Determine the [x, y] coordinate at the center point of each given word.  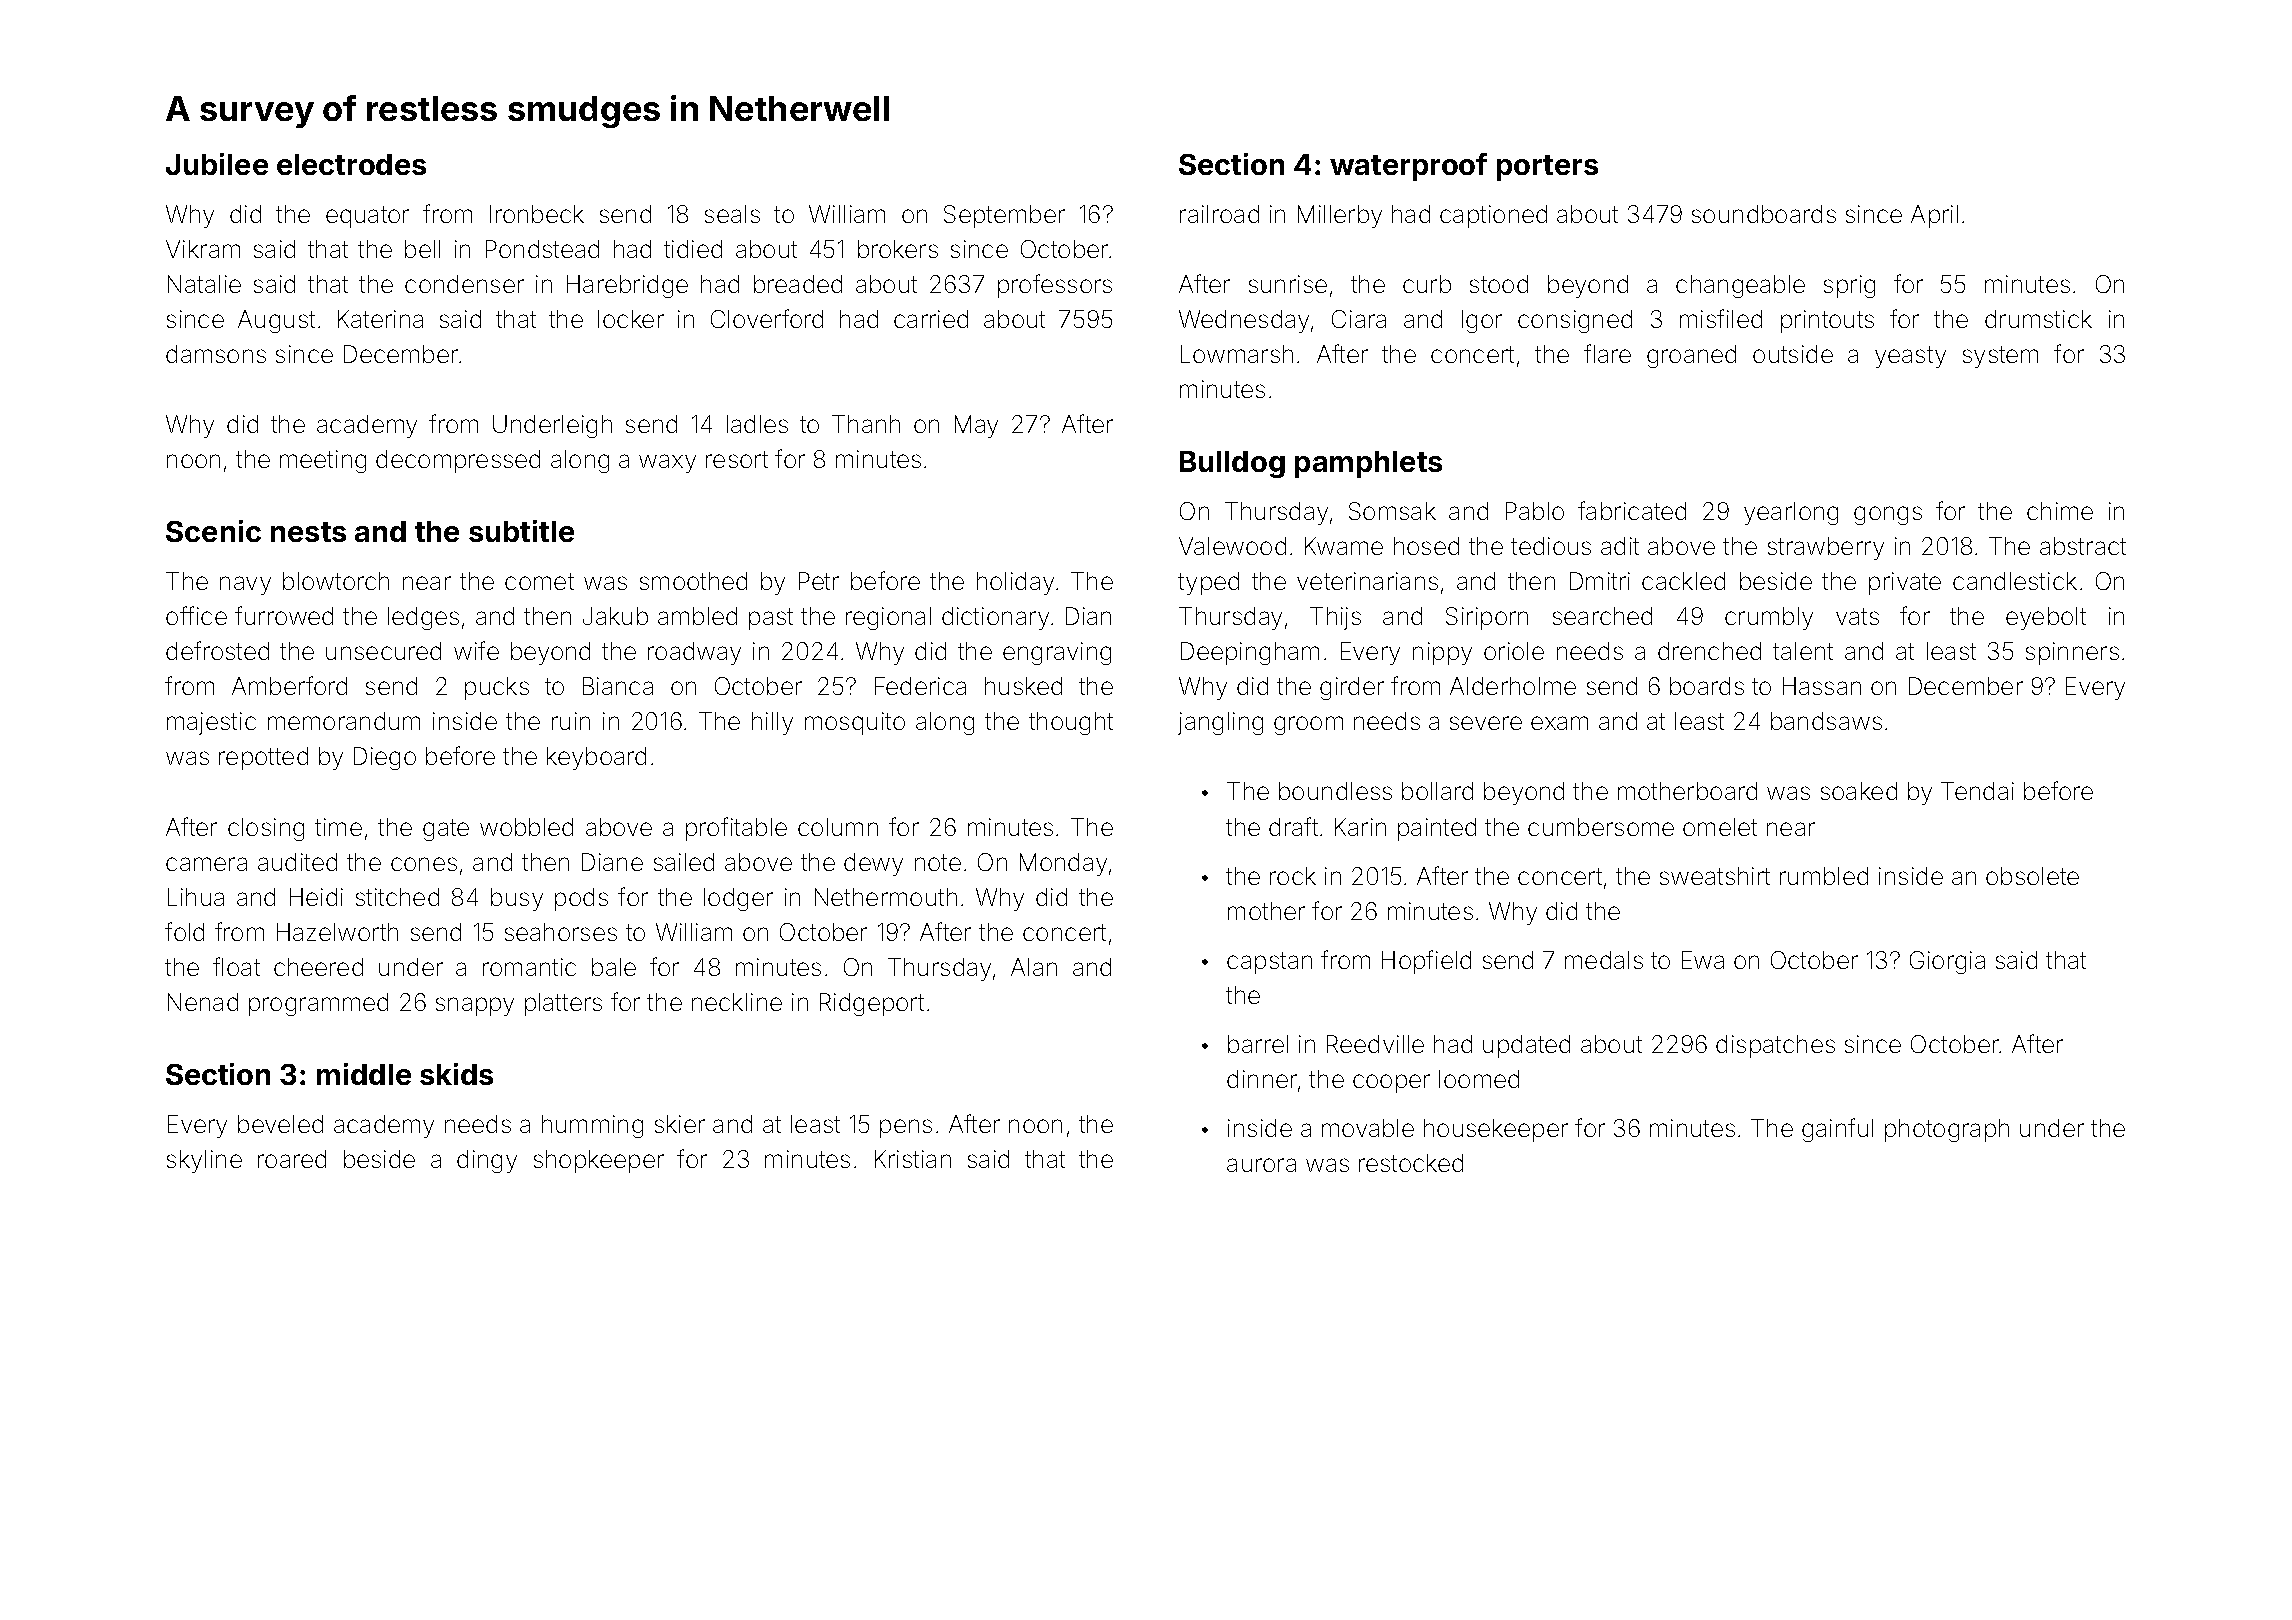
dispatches [1775, 1046]
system [2000, 357]
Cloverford [767, 318]
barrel [1258, 1044]
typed [1208, 583]
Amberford [289, 685]
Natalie [204, 284]
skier [680, 1124]
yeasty [1910, 357]
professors [1055, 286]
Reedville [1375, 1044]
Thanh [866, 424]
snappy [475, 1006]
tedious [1551, 546]
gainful [1837, 1130]
